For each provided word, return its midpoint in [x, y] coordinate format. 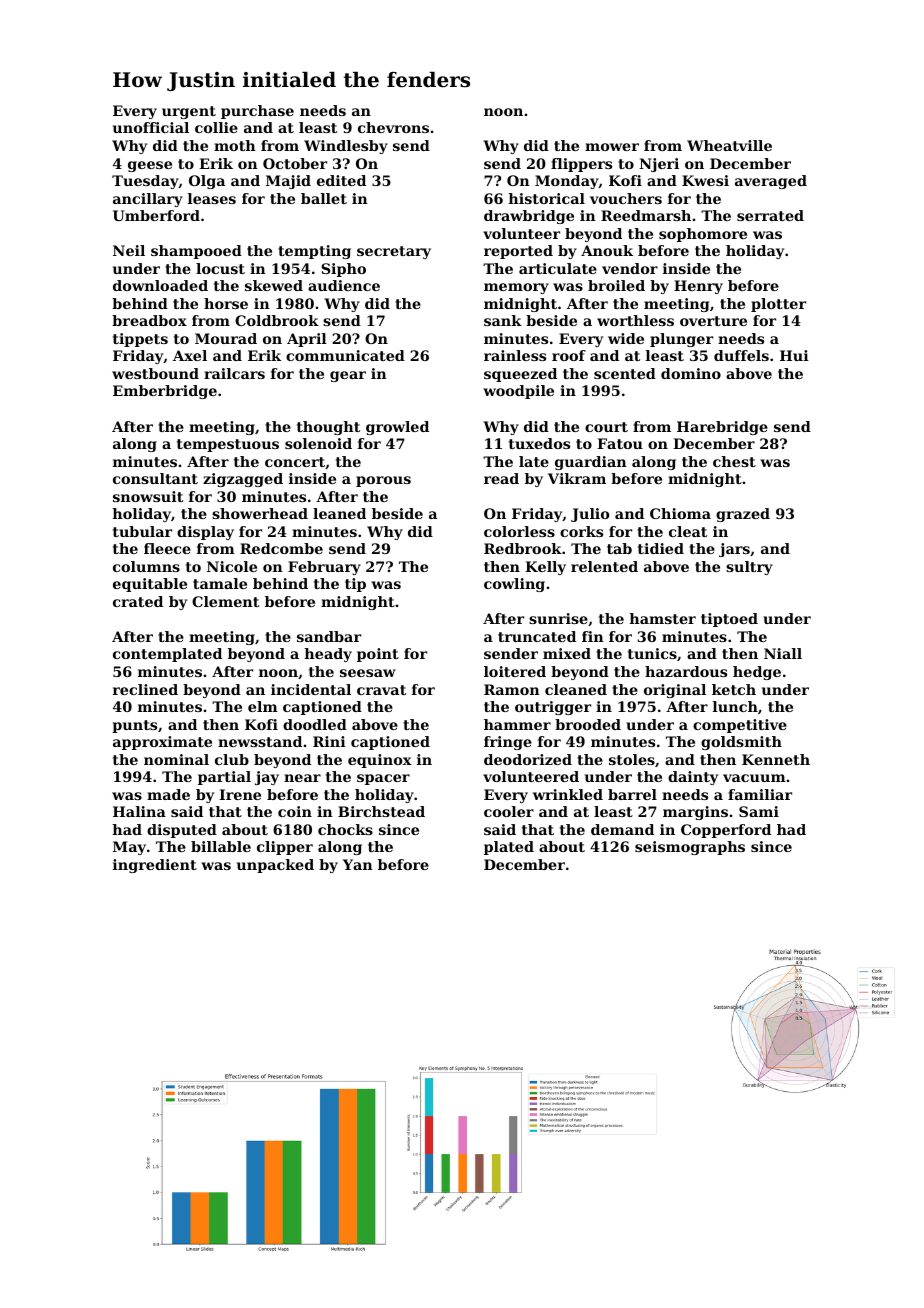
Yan [358, 864]
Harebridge [722, 428]
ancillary [148, 200]
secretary [394, 252]
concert [295, 462]
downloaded [160, 285]
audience [344, 285]
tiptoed [729, 620]
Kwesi [705, 180]
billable [221, 846]
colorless [519, 531]
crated [138, 601]
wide [626, 338]
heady [328, 655]
